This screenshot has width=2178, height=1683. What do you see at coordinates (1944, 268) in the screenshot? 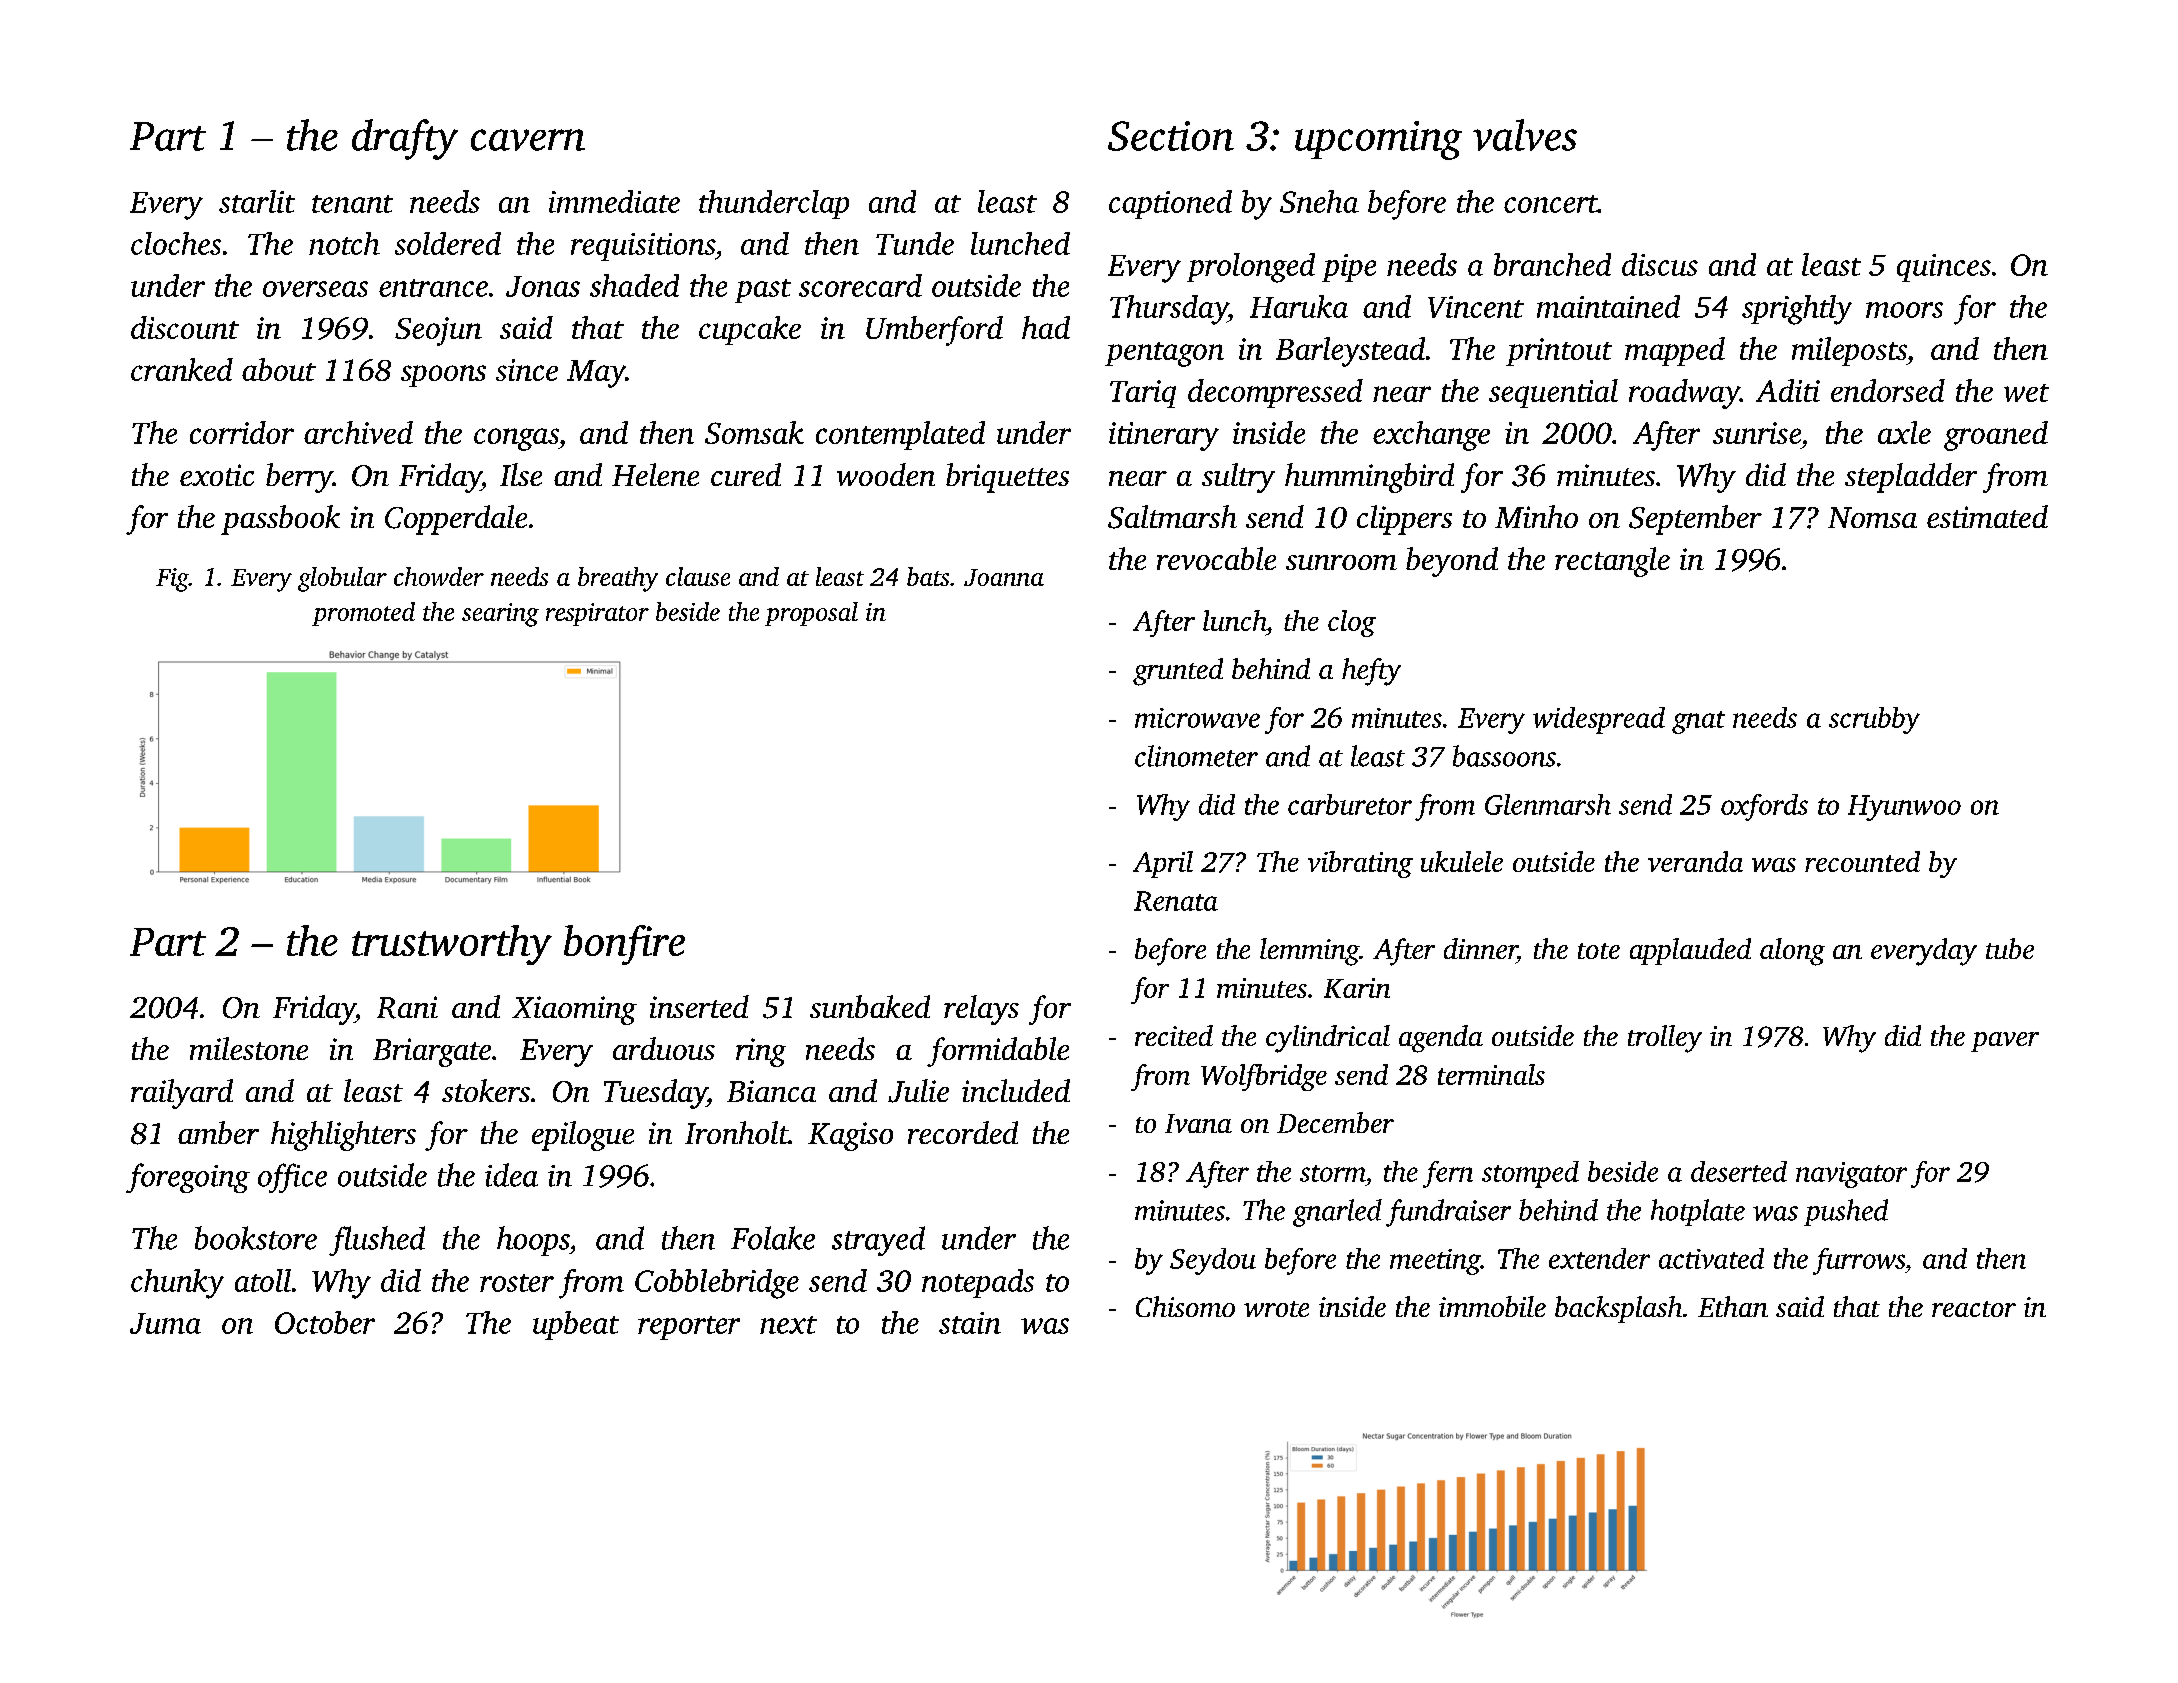
I see `quinces` at bounding box center [1944, 268].
